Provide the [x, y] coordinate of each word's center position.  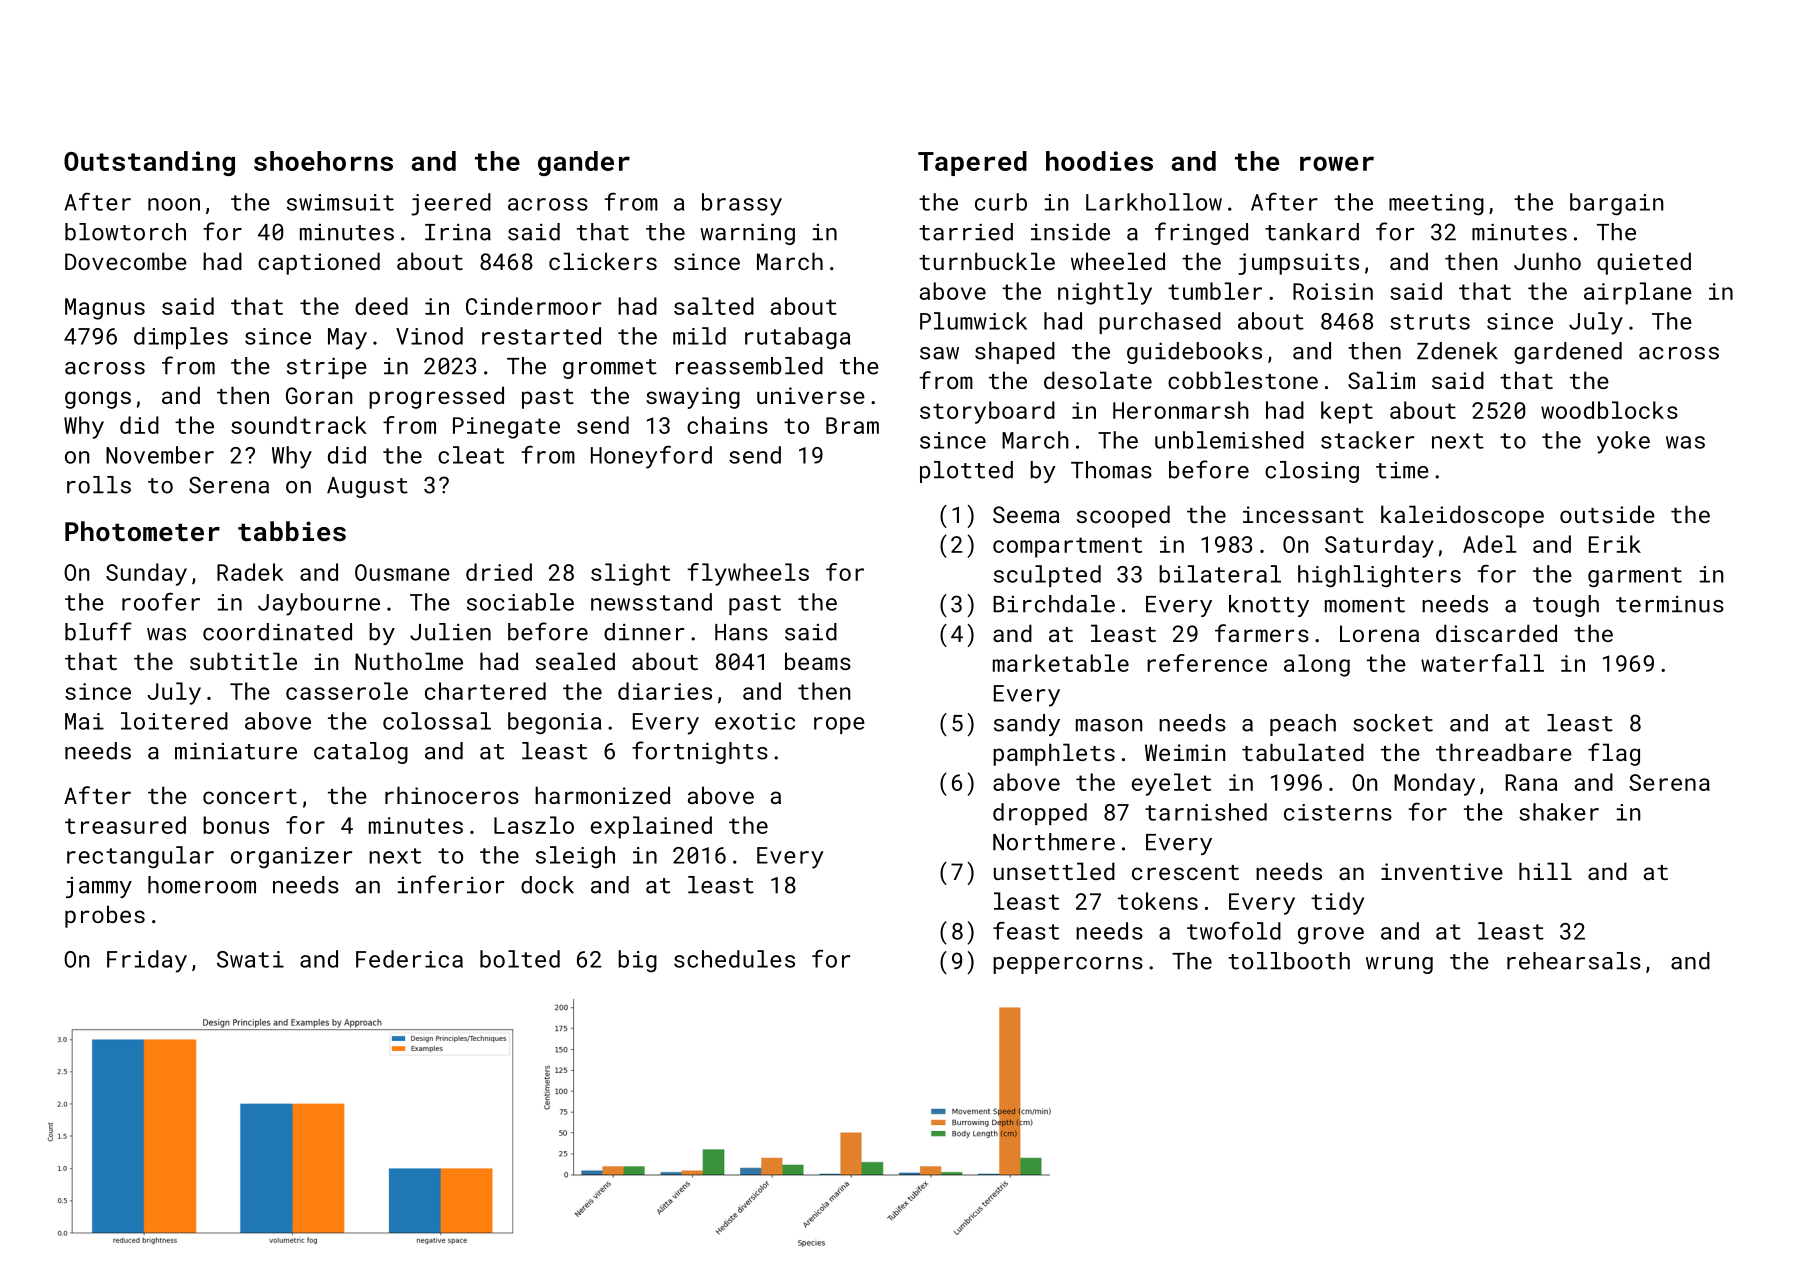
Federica [409, 959]
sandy [1027, 725]
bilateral [1220, 574]
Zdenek [1457, 351]
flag [1614, 754]
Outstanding [149, 163]
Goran [319, 395]
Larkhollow [1154, 202]
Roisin [1333, 291]
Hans [741, 632]
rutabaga [797, 338]
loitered [174, 721]
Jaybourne [319, 604]
